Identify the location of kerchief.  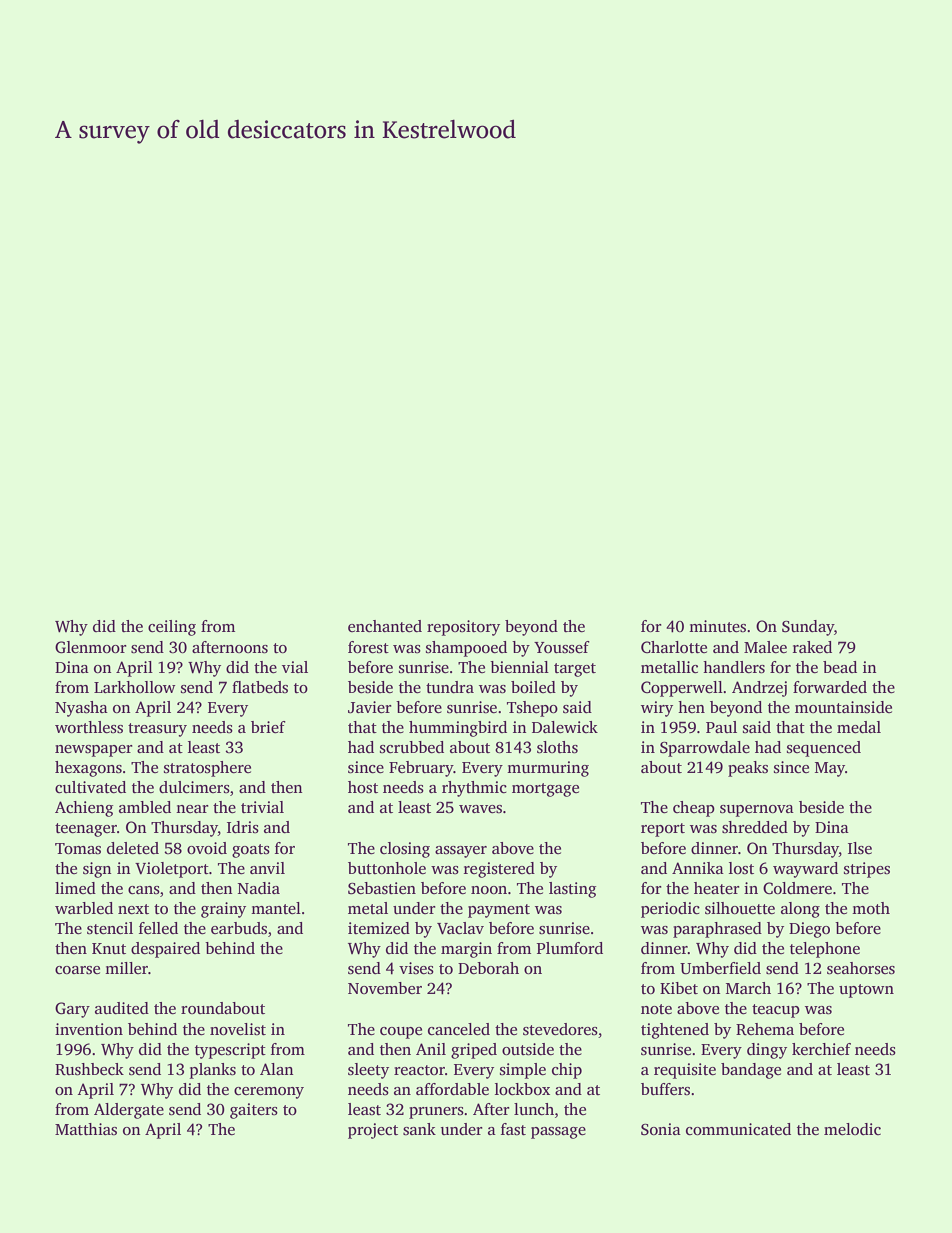
(821, 1049).
